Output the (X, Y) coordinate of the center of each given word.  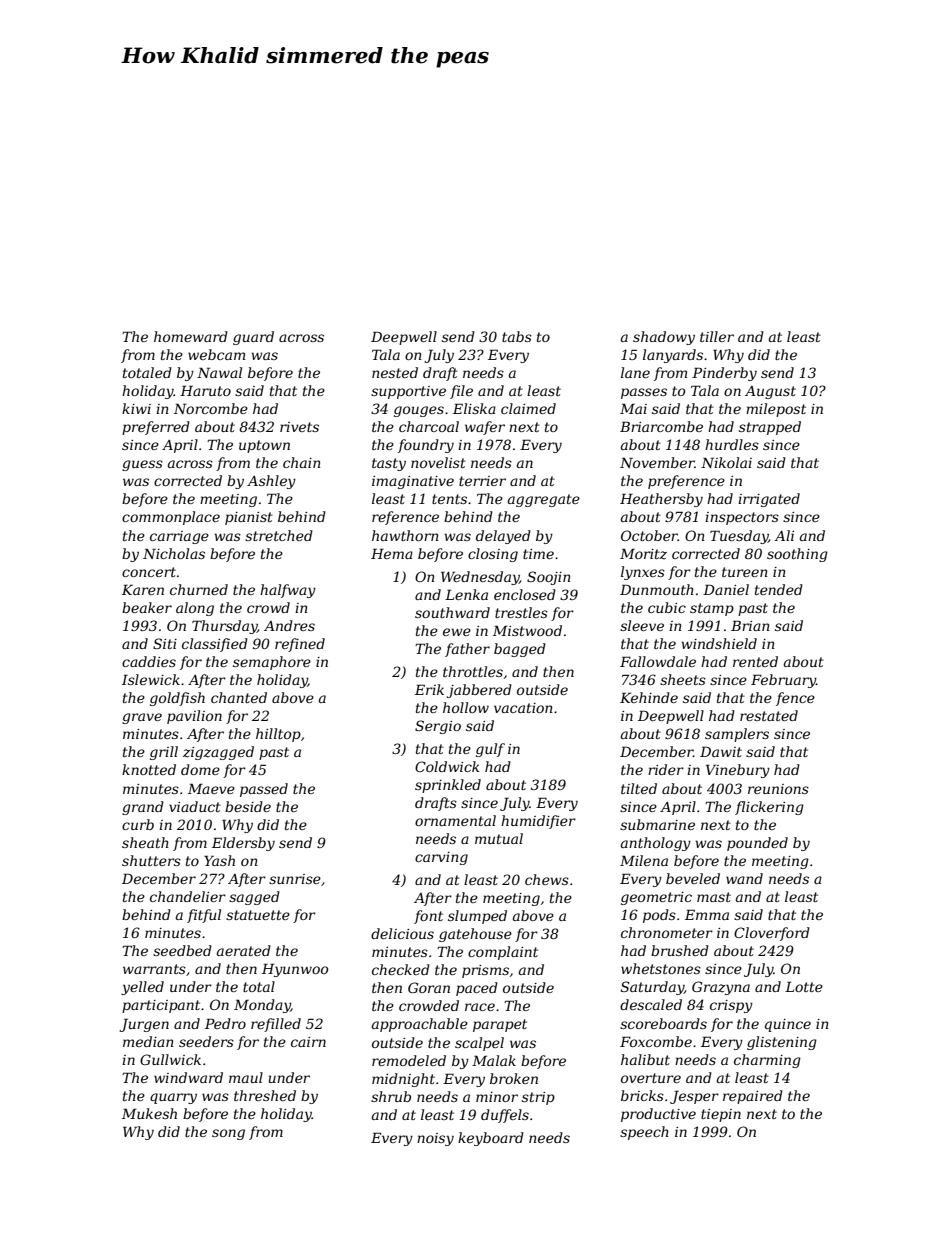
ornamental (455, 820)
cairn (308, 1042)
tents (449, 499)
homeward (191, 336)
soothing (797, 555)
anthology (656, 844)
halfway (288, 591)
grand (143, 808)
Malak (494, 1060)
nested (395, 372)
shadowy (664, 338)
